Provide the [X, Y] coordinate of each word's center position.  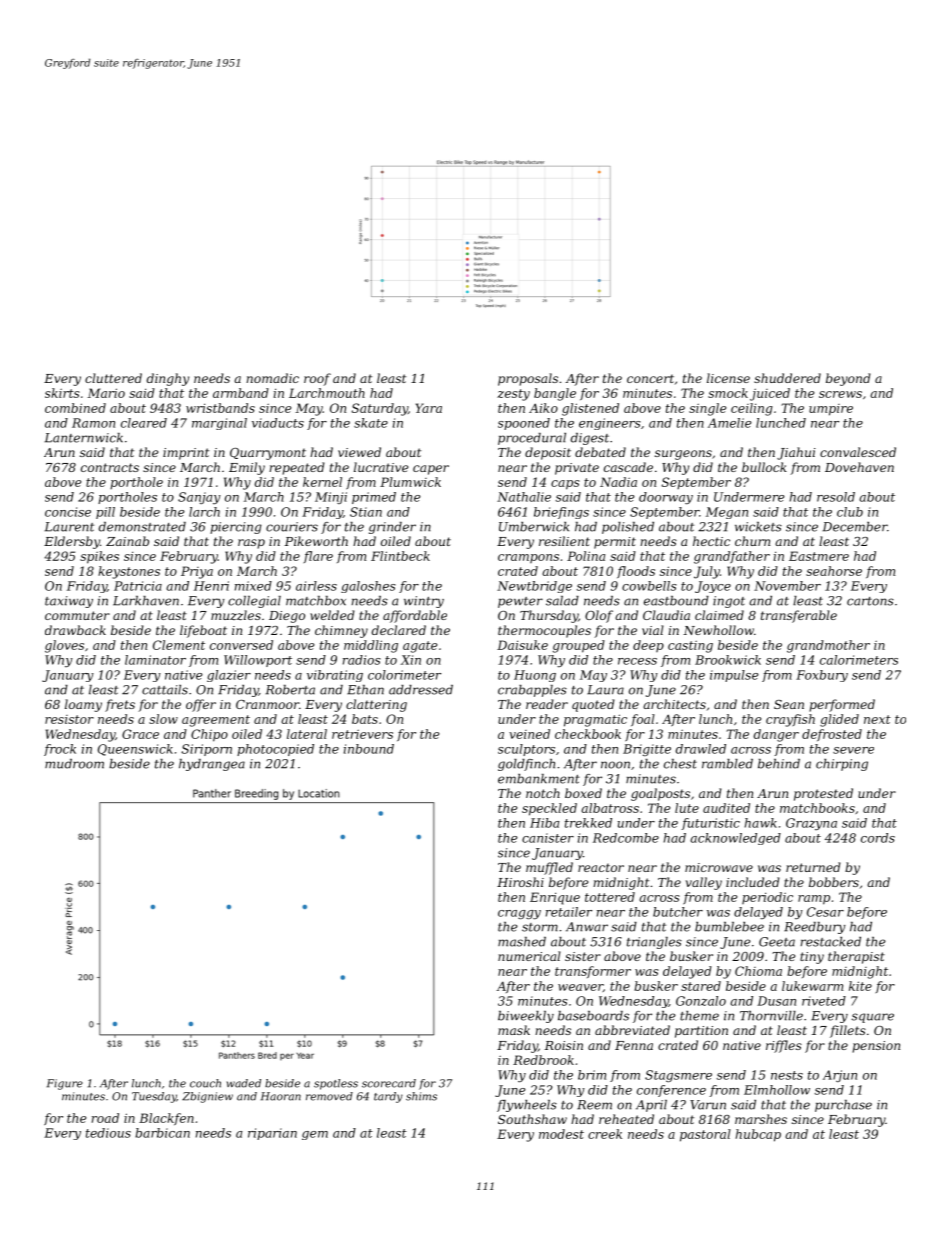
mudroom [74, 764]
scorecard [389, 1083]
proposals [528, 379]
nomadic [272, 378]
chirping [842, 765]
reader [547, 704]
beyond [848, 379]
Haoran [281, 1096]
